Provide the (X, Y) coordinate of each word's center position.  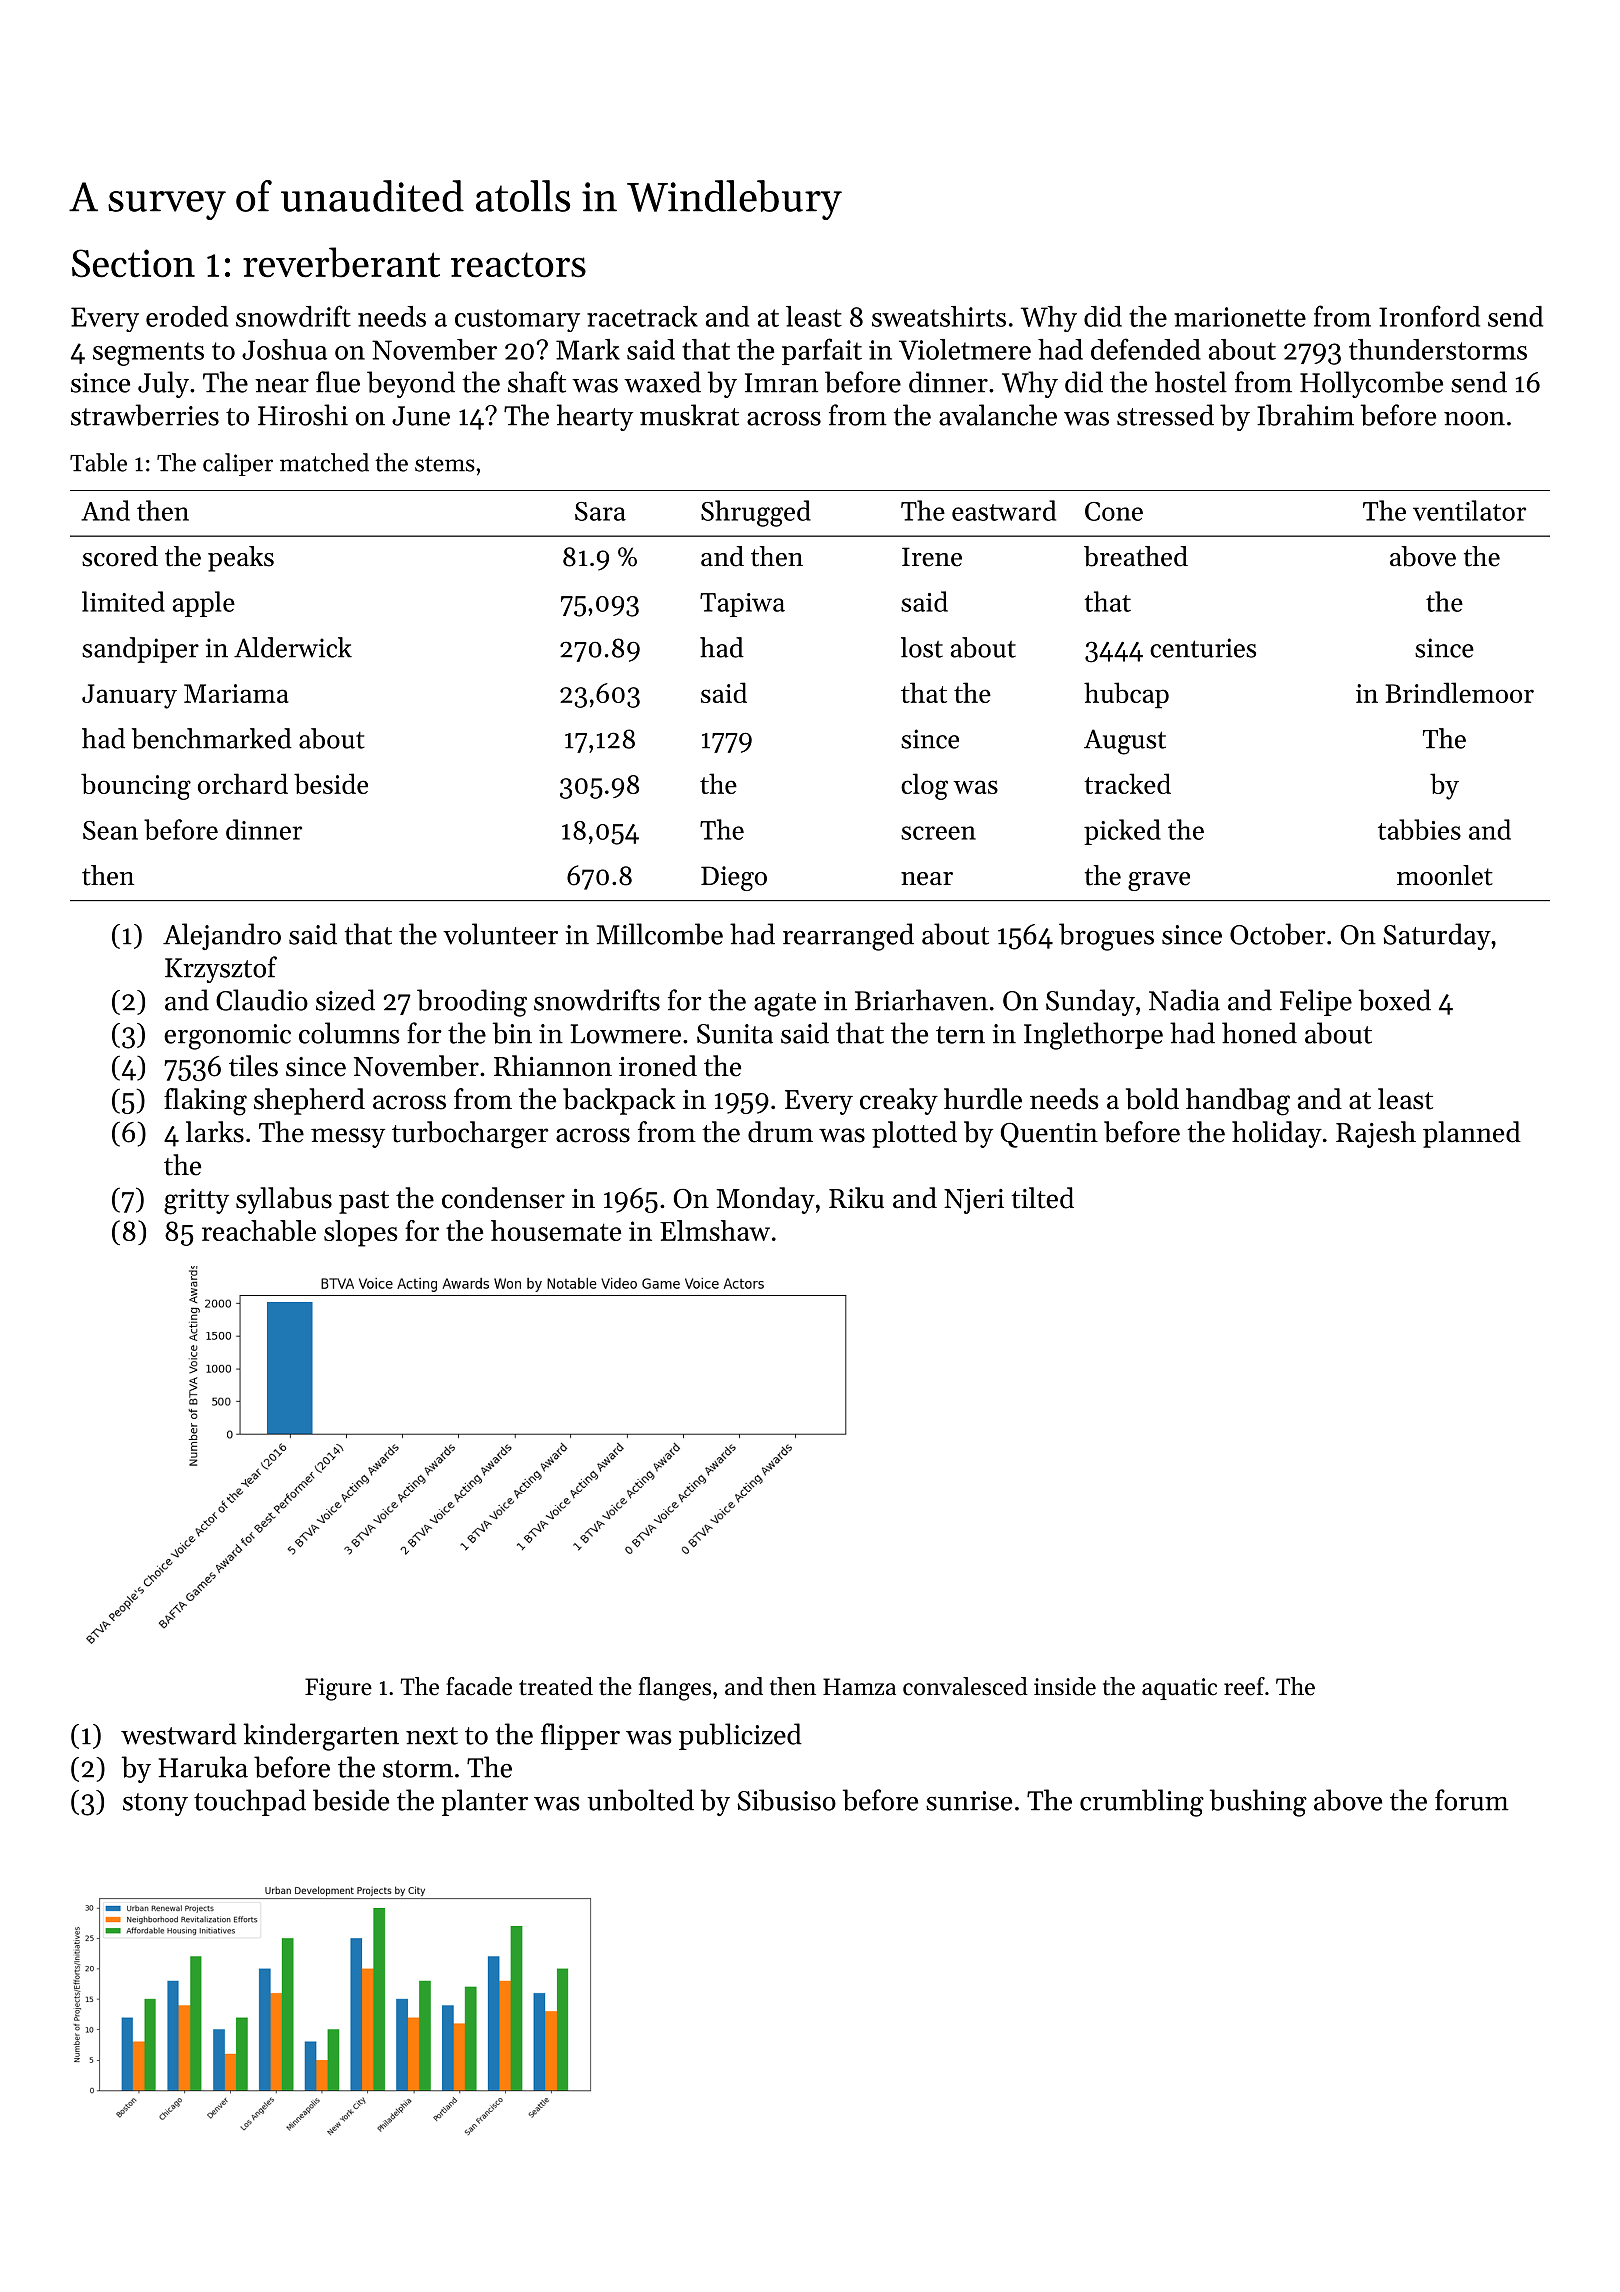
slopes (360, 1233)
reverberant (341, 262)
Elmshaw (715, 1230)
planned (1472, 1134)
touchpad (250, 1802)
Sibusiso (786, 1800)
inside (1065, 1686)
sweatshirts (939, 316)
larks (215, 1132)
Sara (600, 511)
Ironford (1429, 316)
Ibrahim (1305, 415)
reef (1244, 1686)
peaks (241, 559)
